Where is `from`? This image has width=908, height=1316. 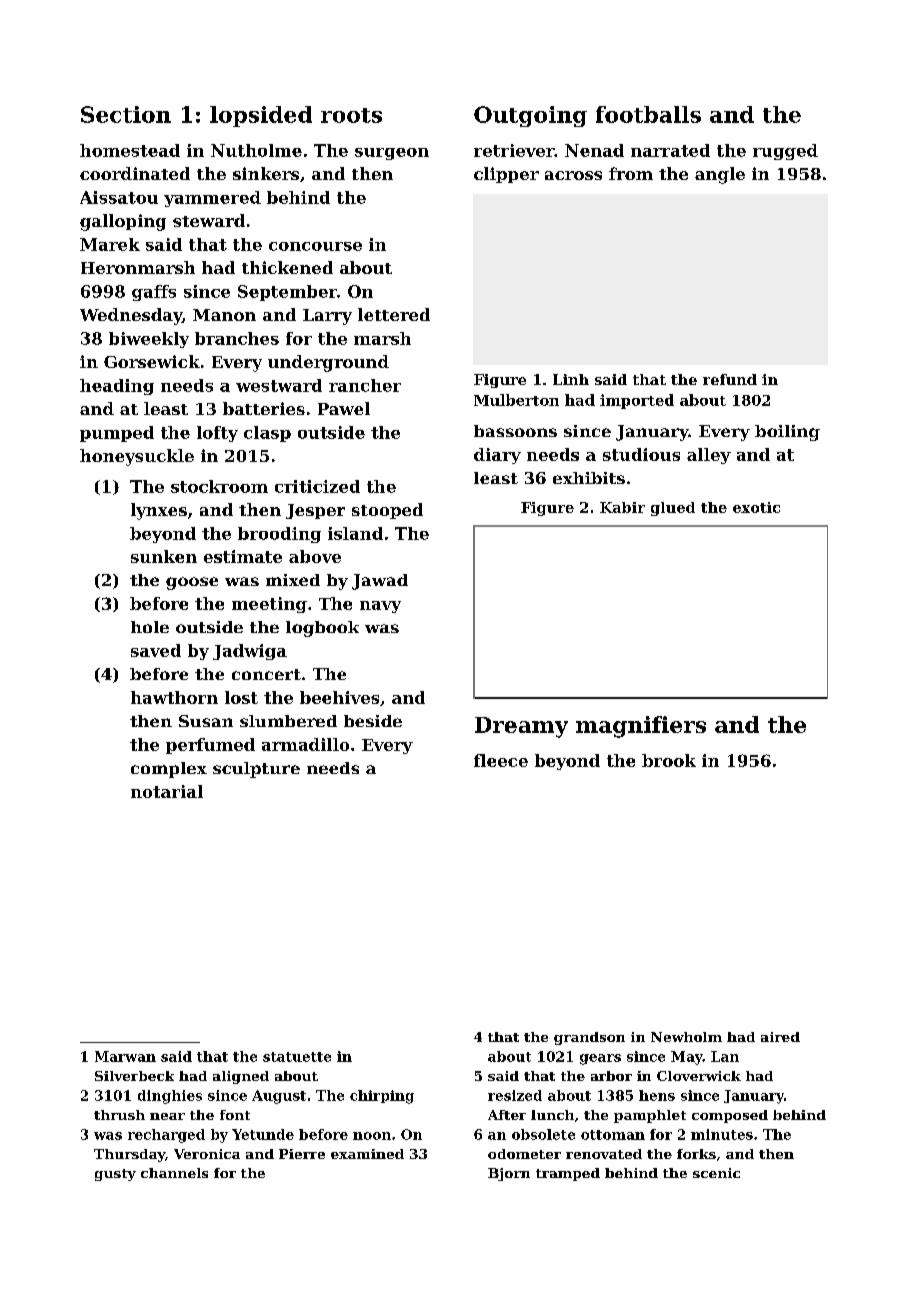
from is located at coordinates (631, 173).
